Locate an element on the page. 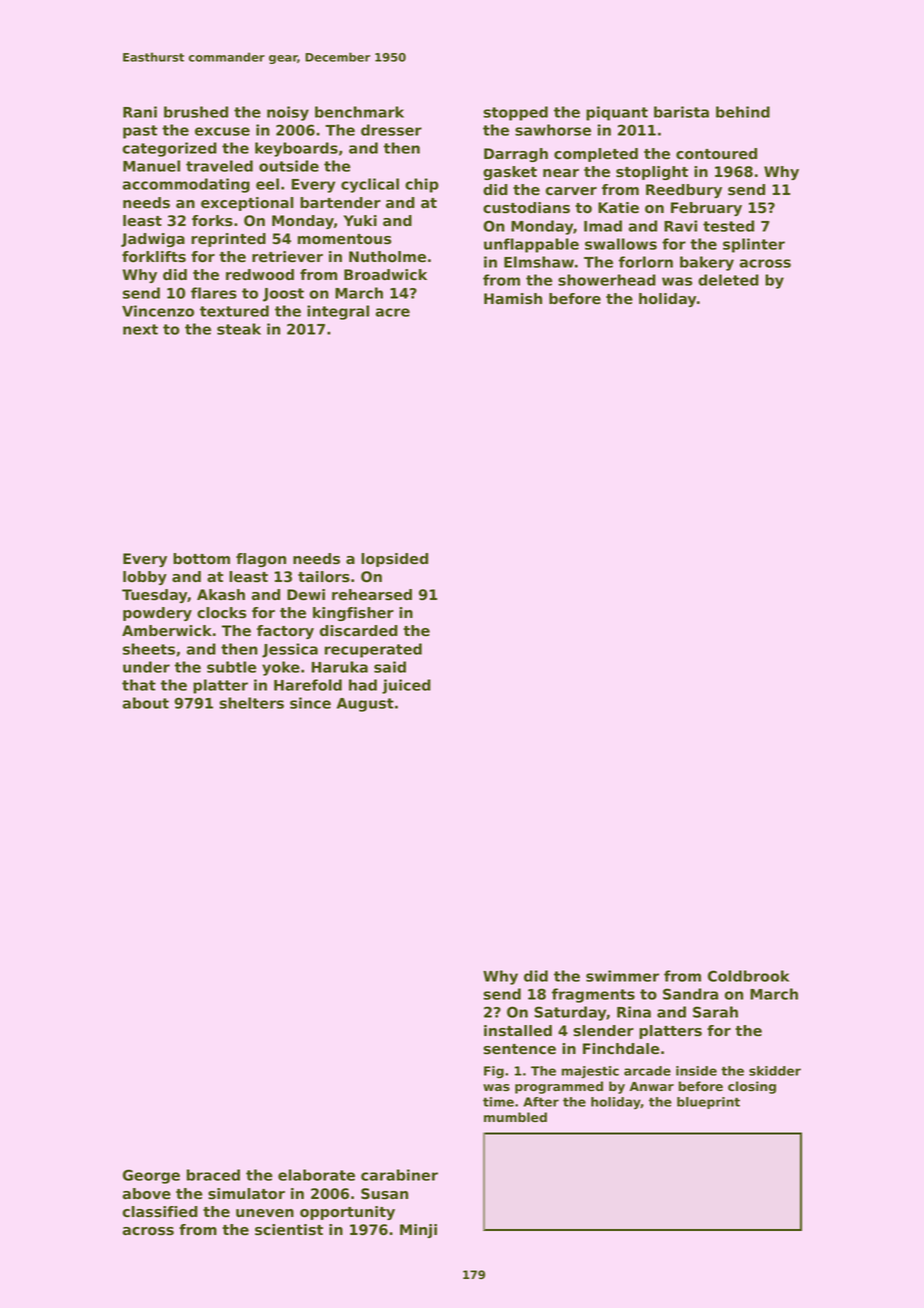  Broadwick is located at coordinates (385, 275).
